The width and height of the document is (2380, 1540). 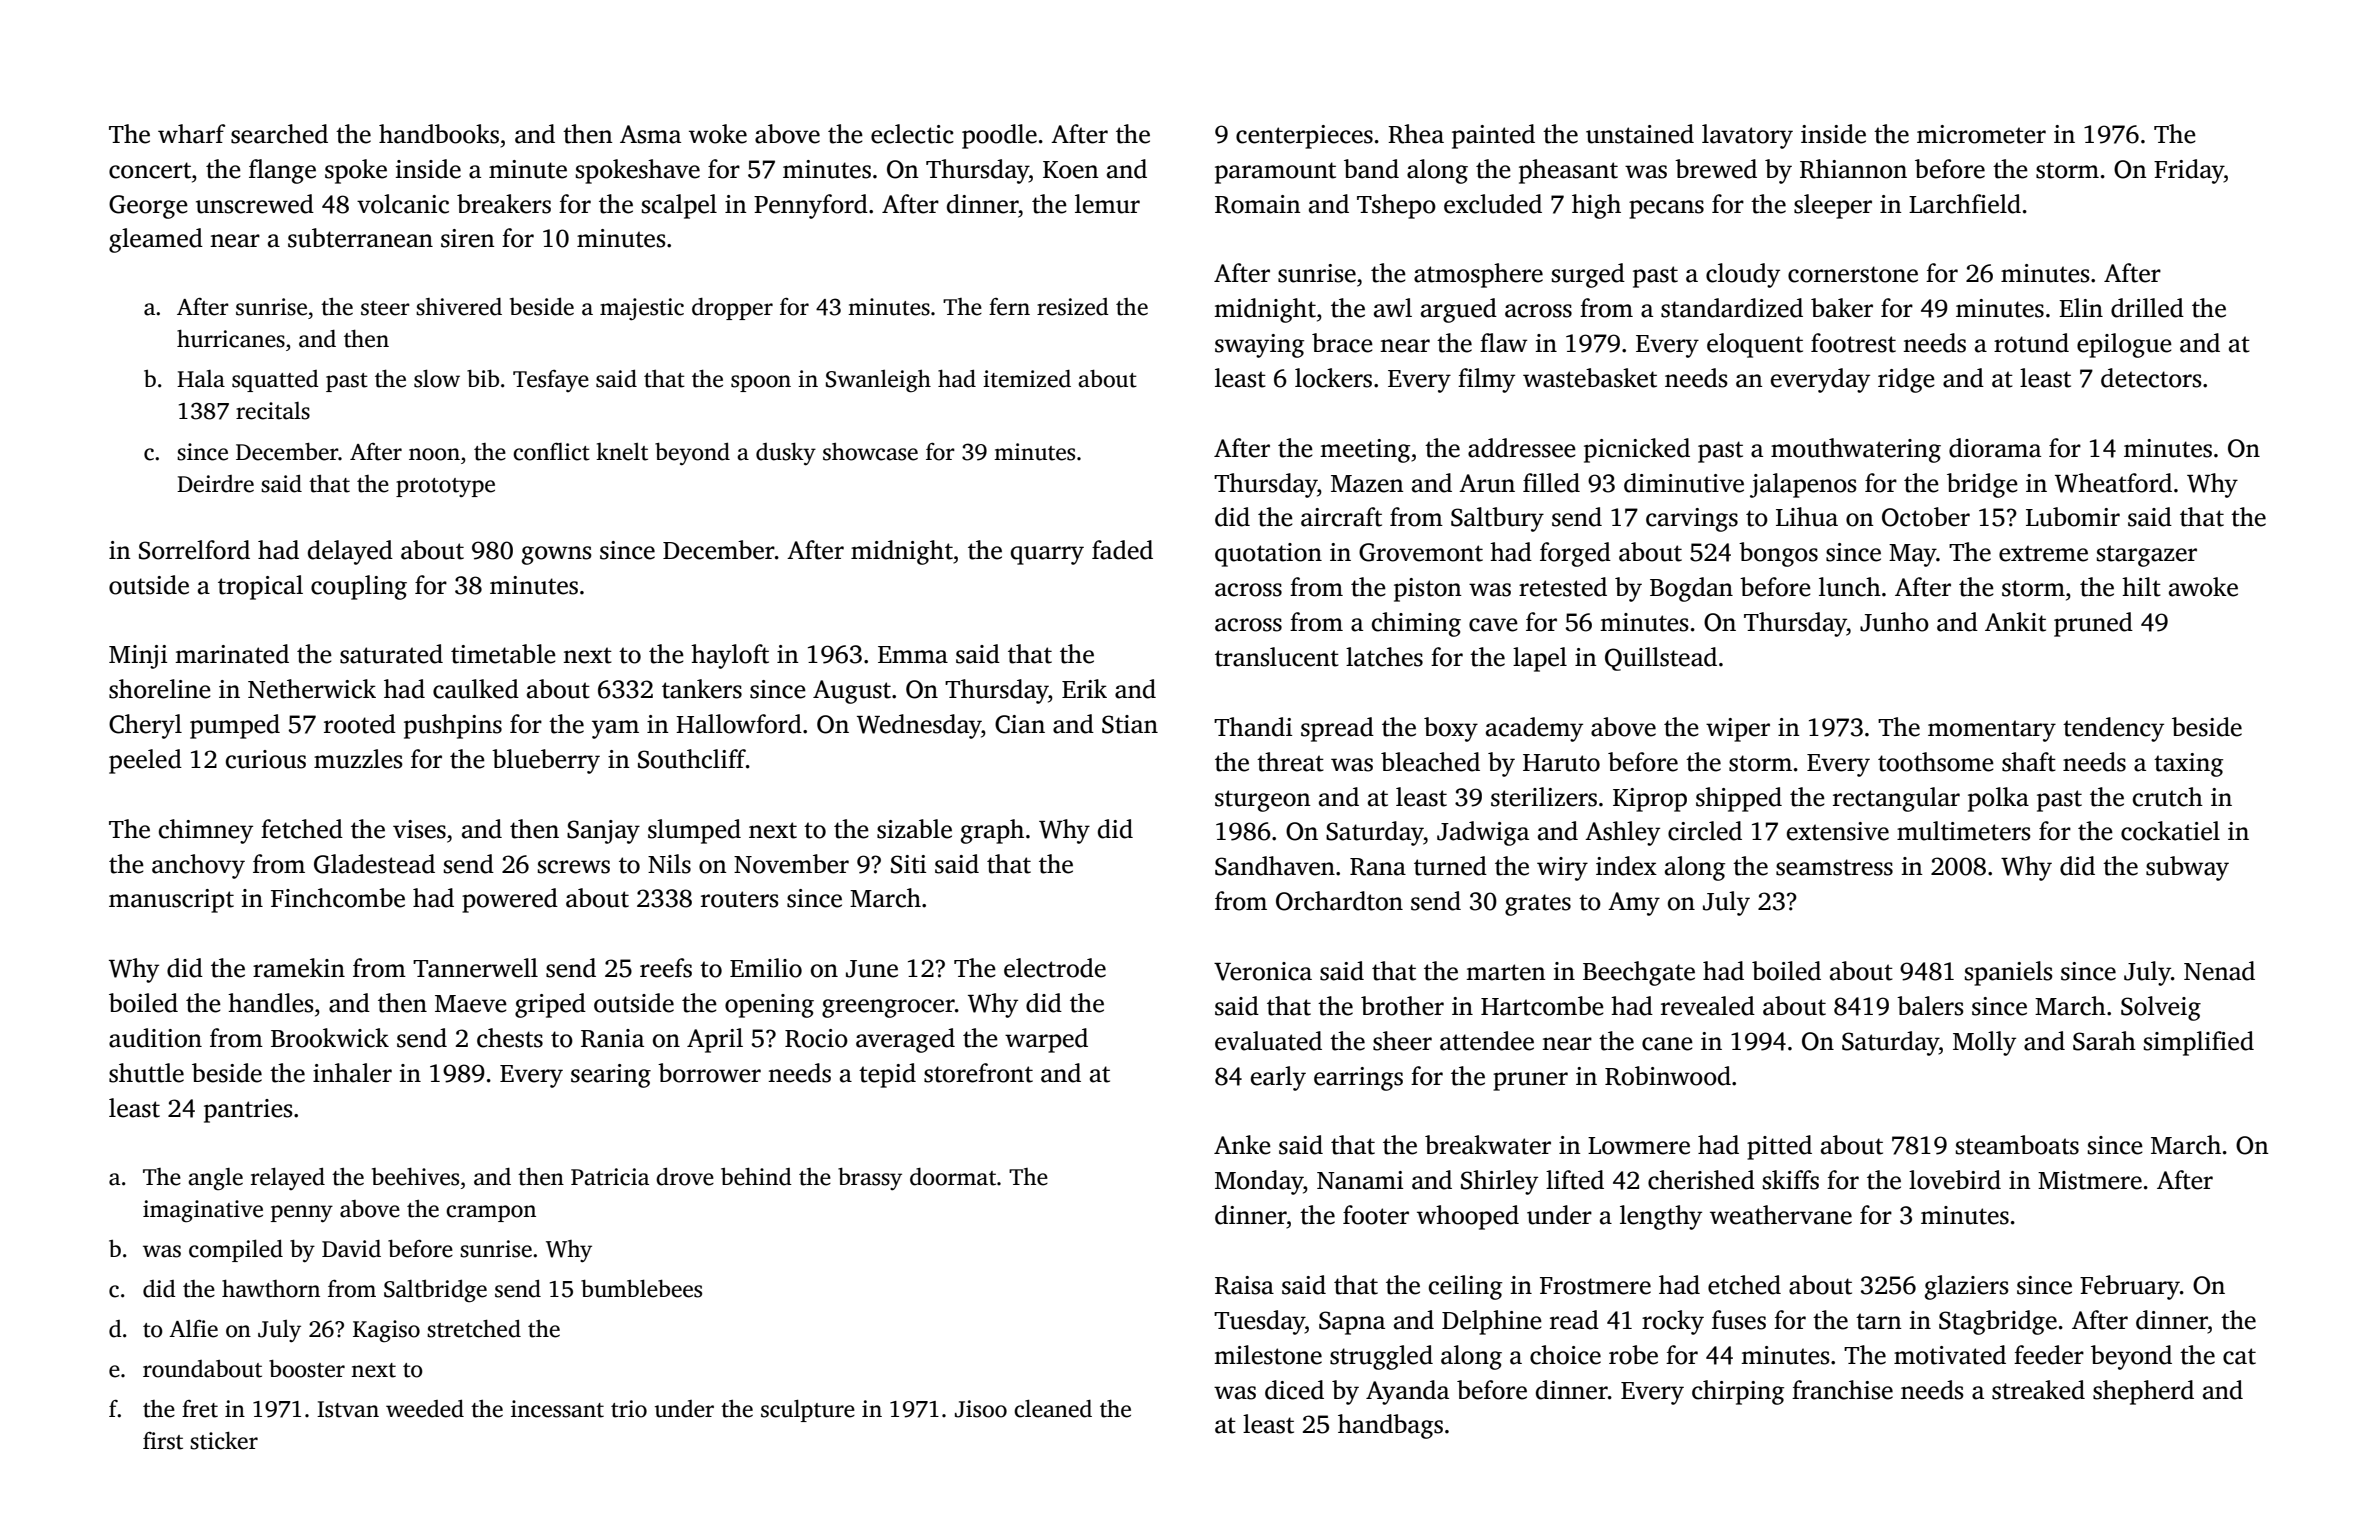 I want to click on eclectic, so click(x=912, y=134).
